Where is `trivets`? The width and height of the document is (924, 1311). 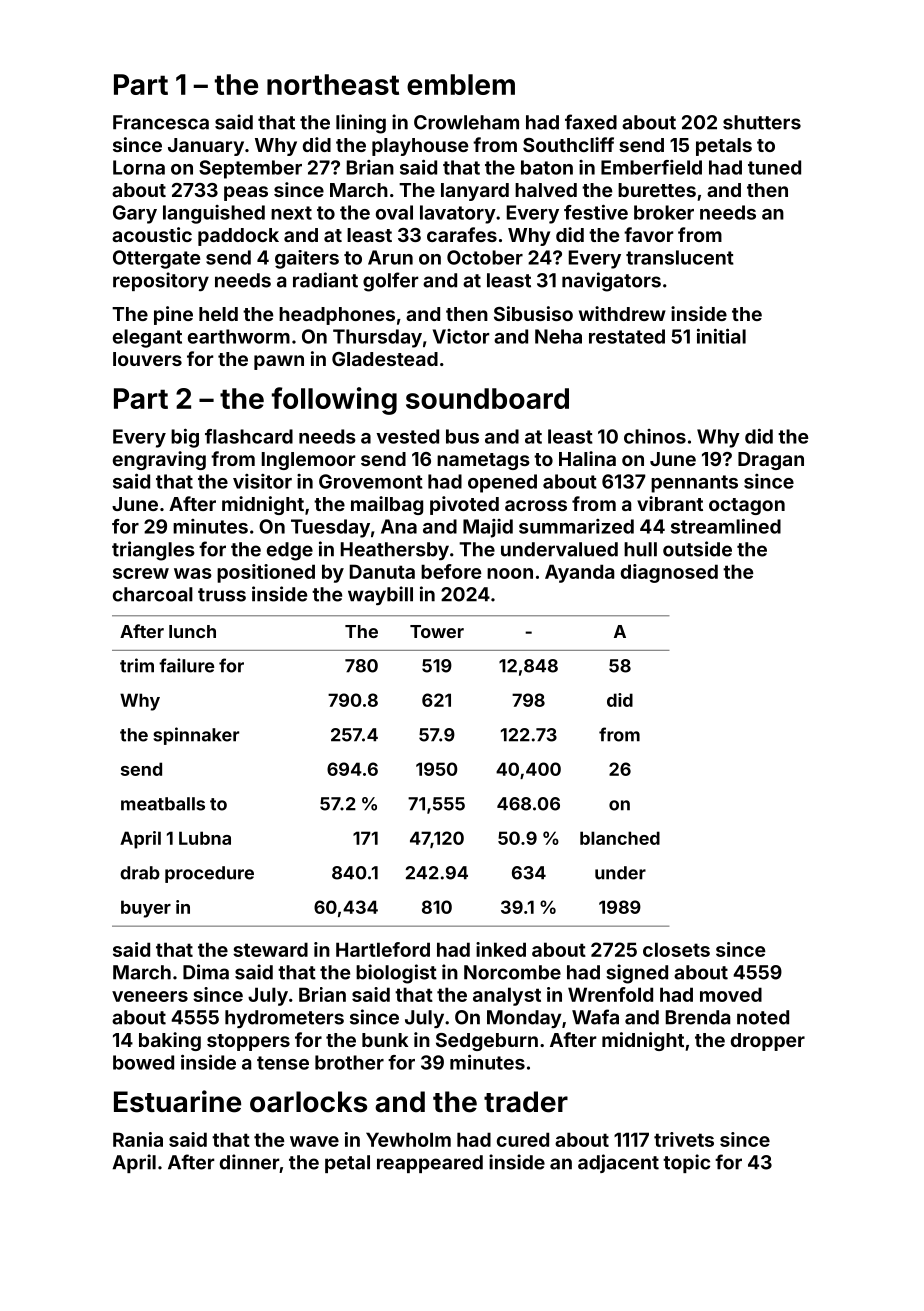 trivets is located at coordinates (684, 1139).
